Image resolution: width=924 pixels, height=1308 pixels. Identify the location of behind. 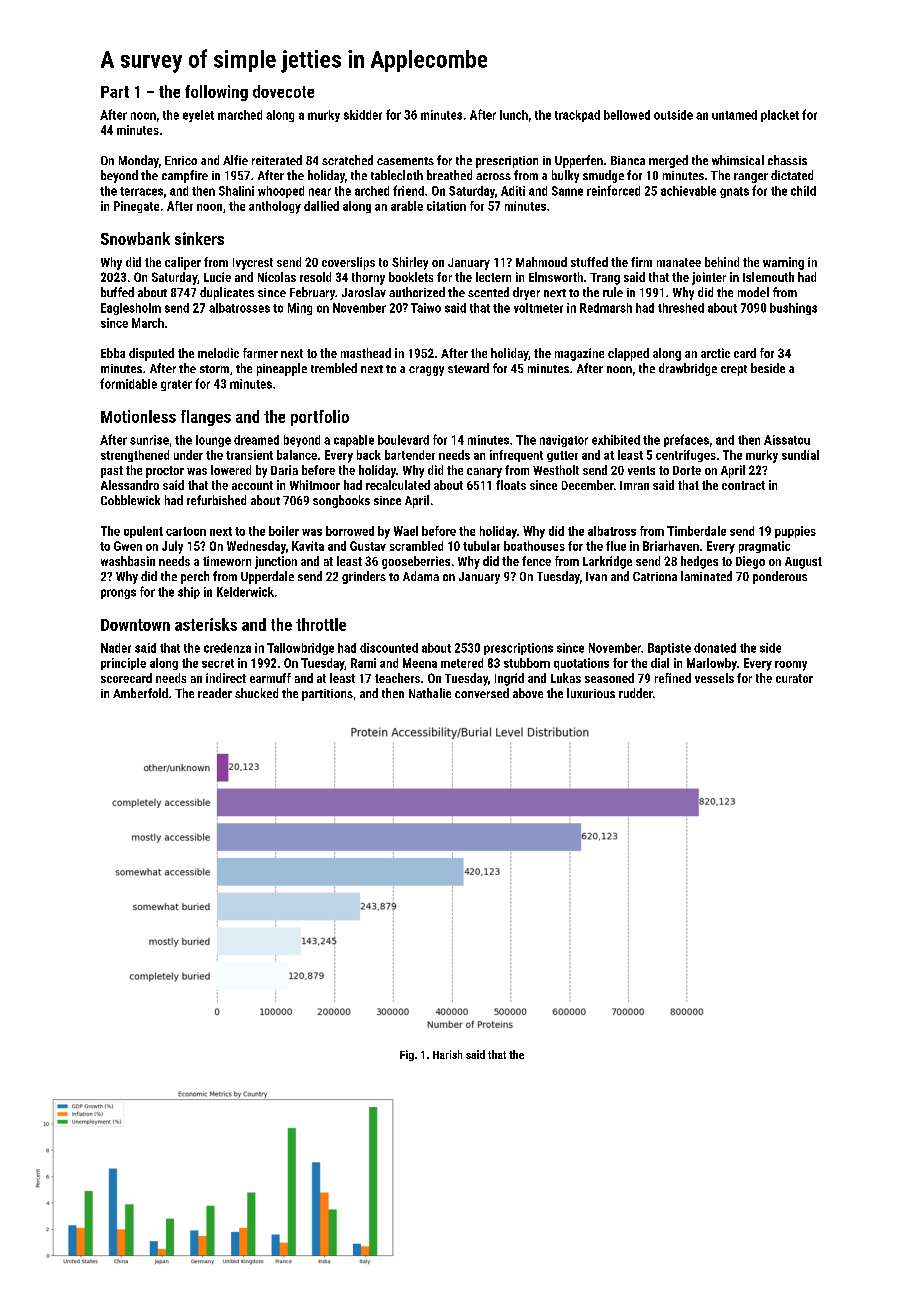
(722, 262).
